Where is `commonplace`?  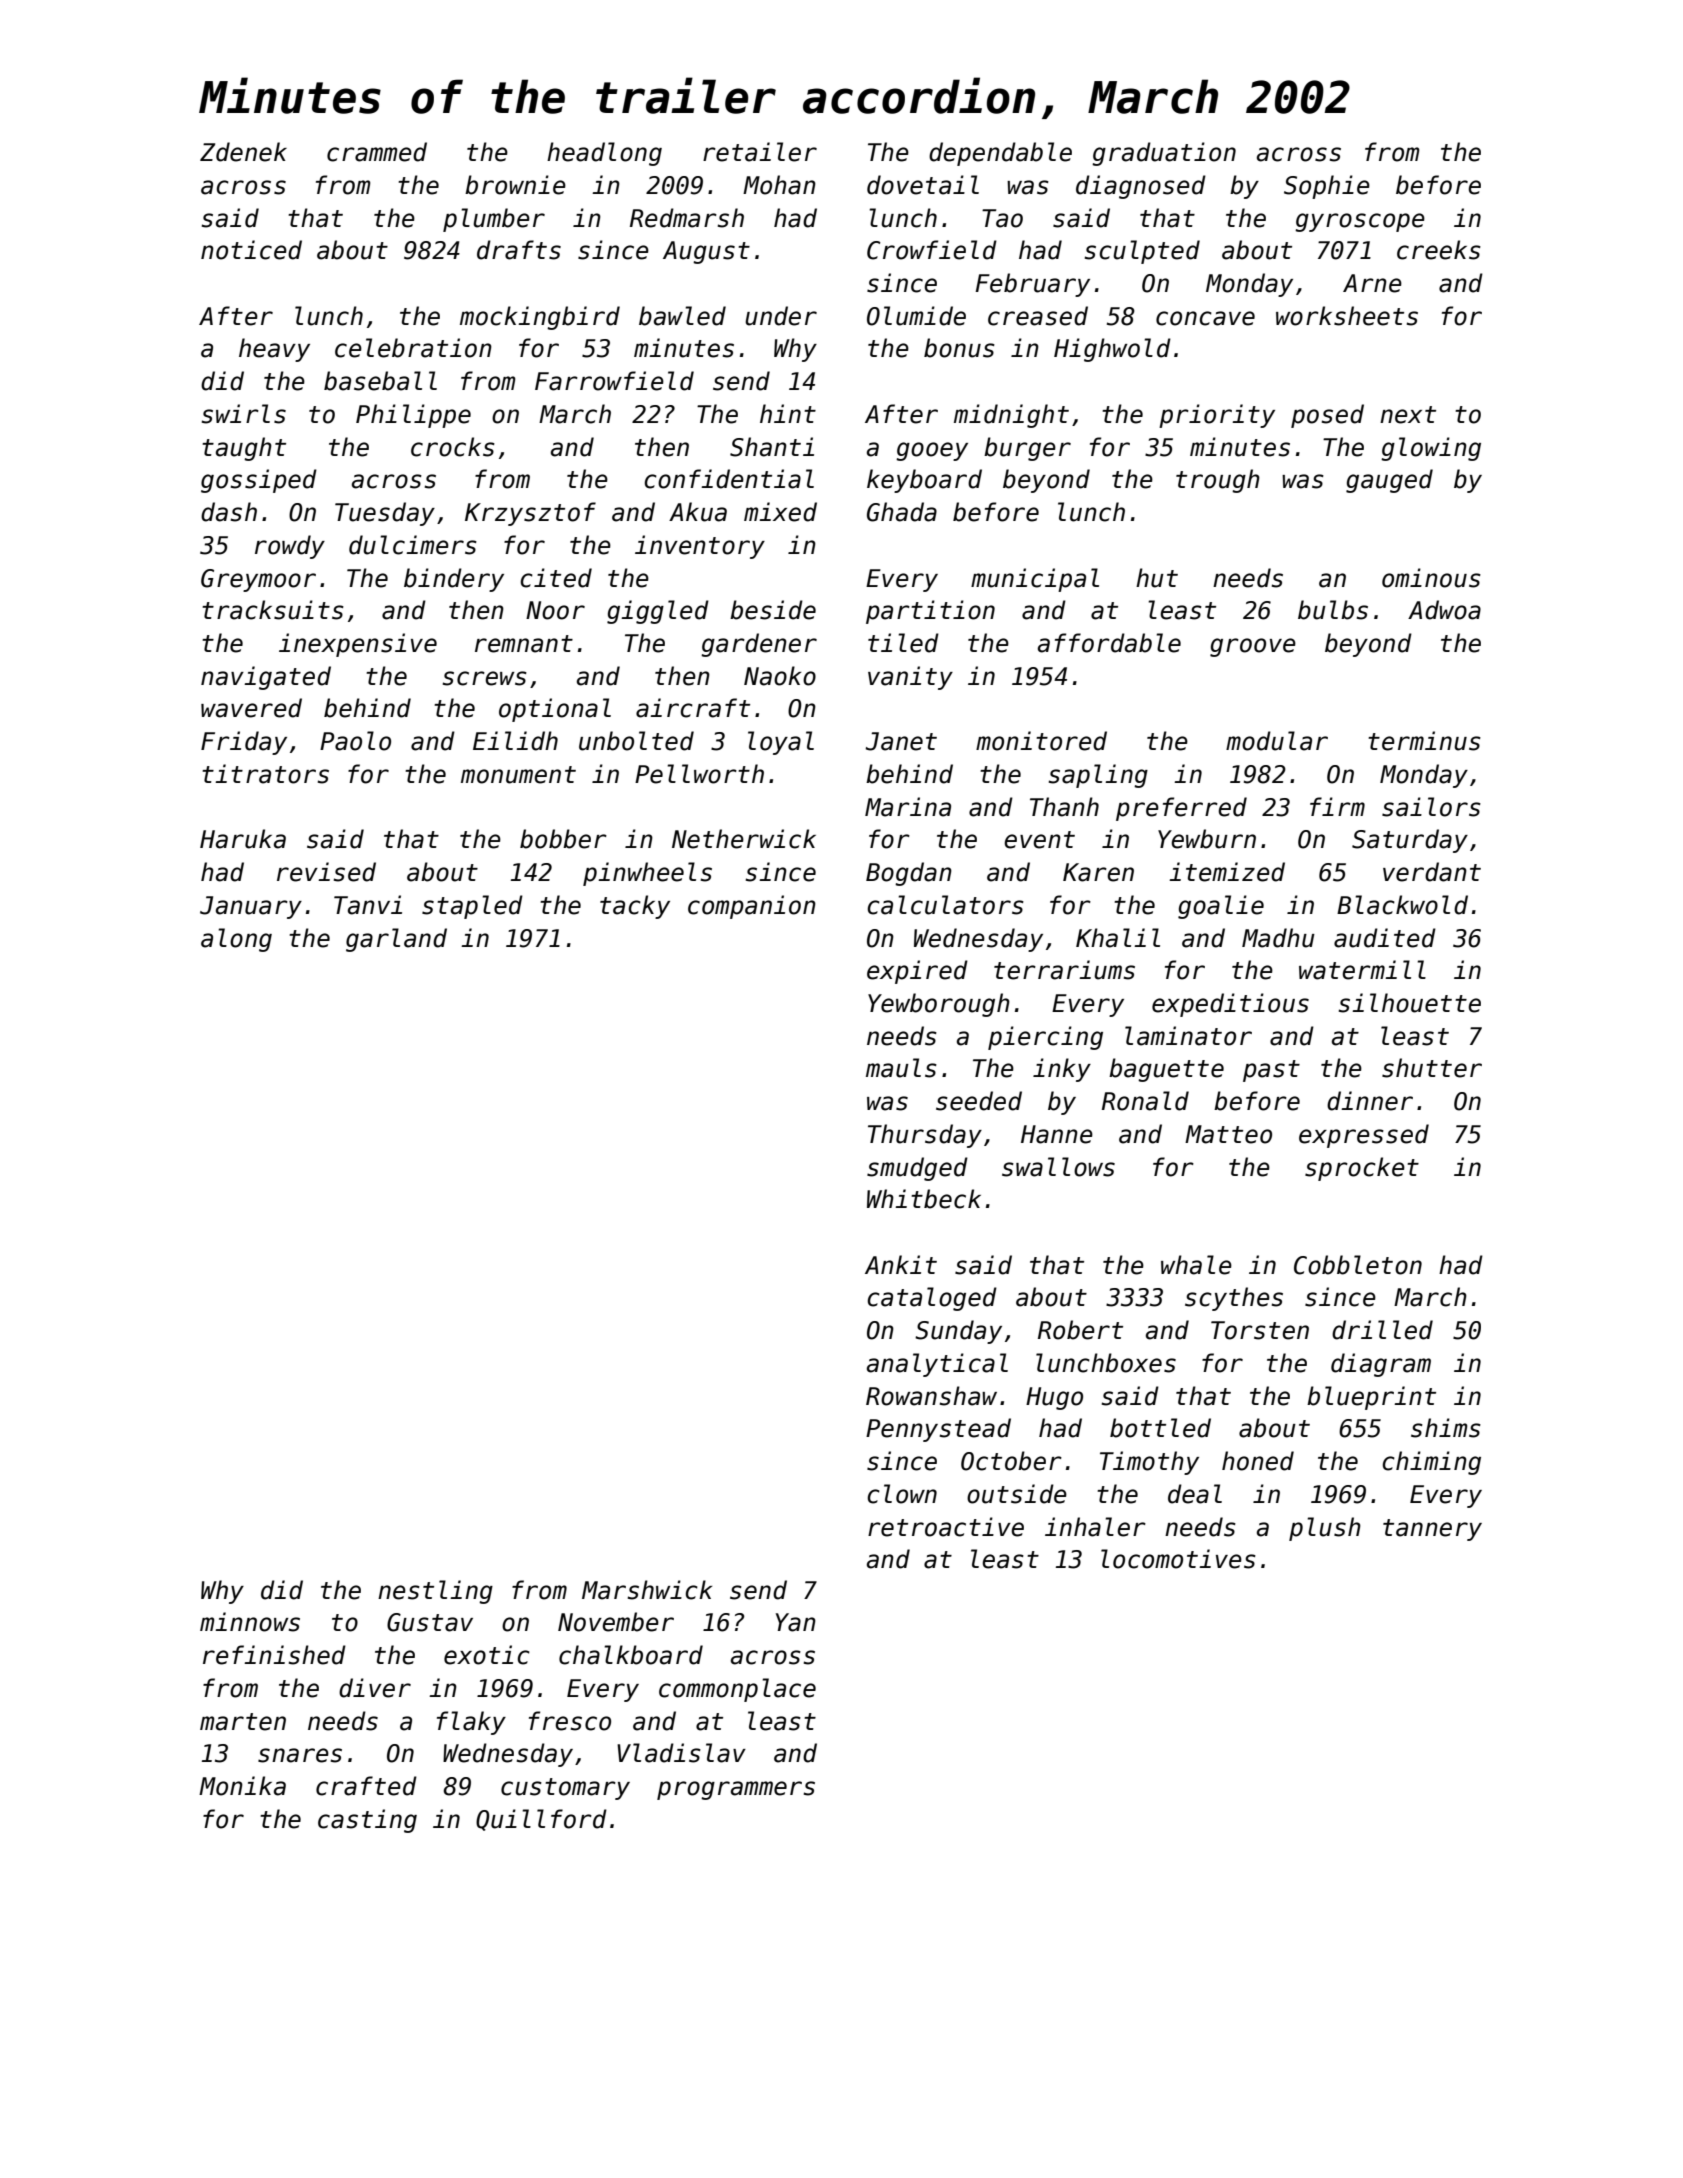
commonplace is located at coordinates (737, 1690).
